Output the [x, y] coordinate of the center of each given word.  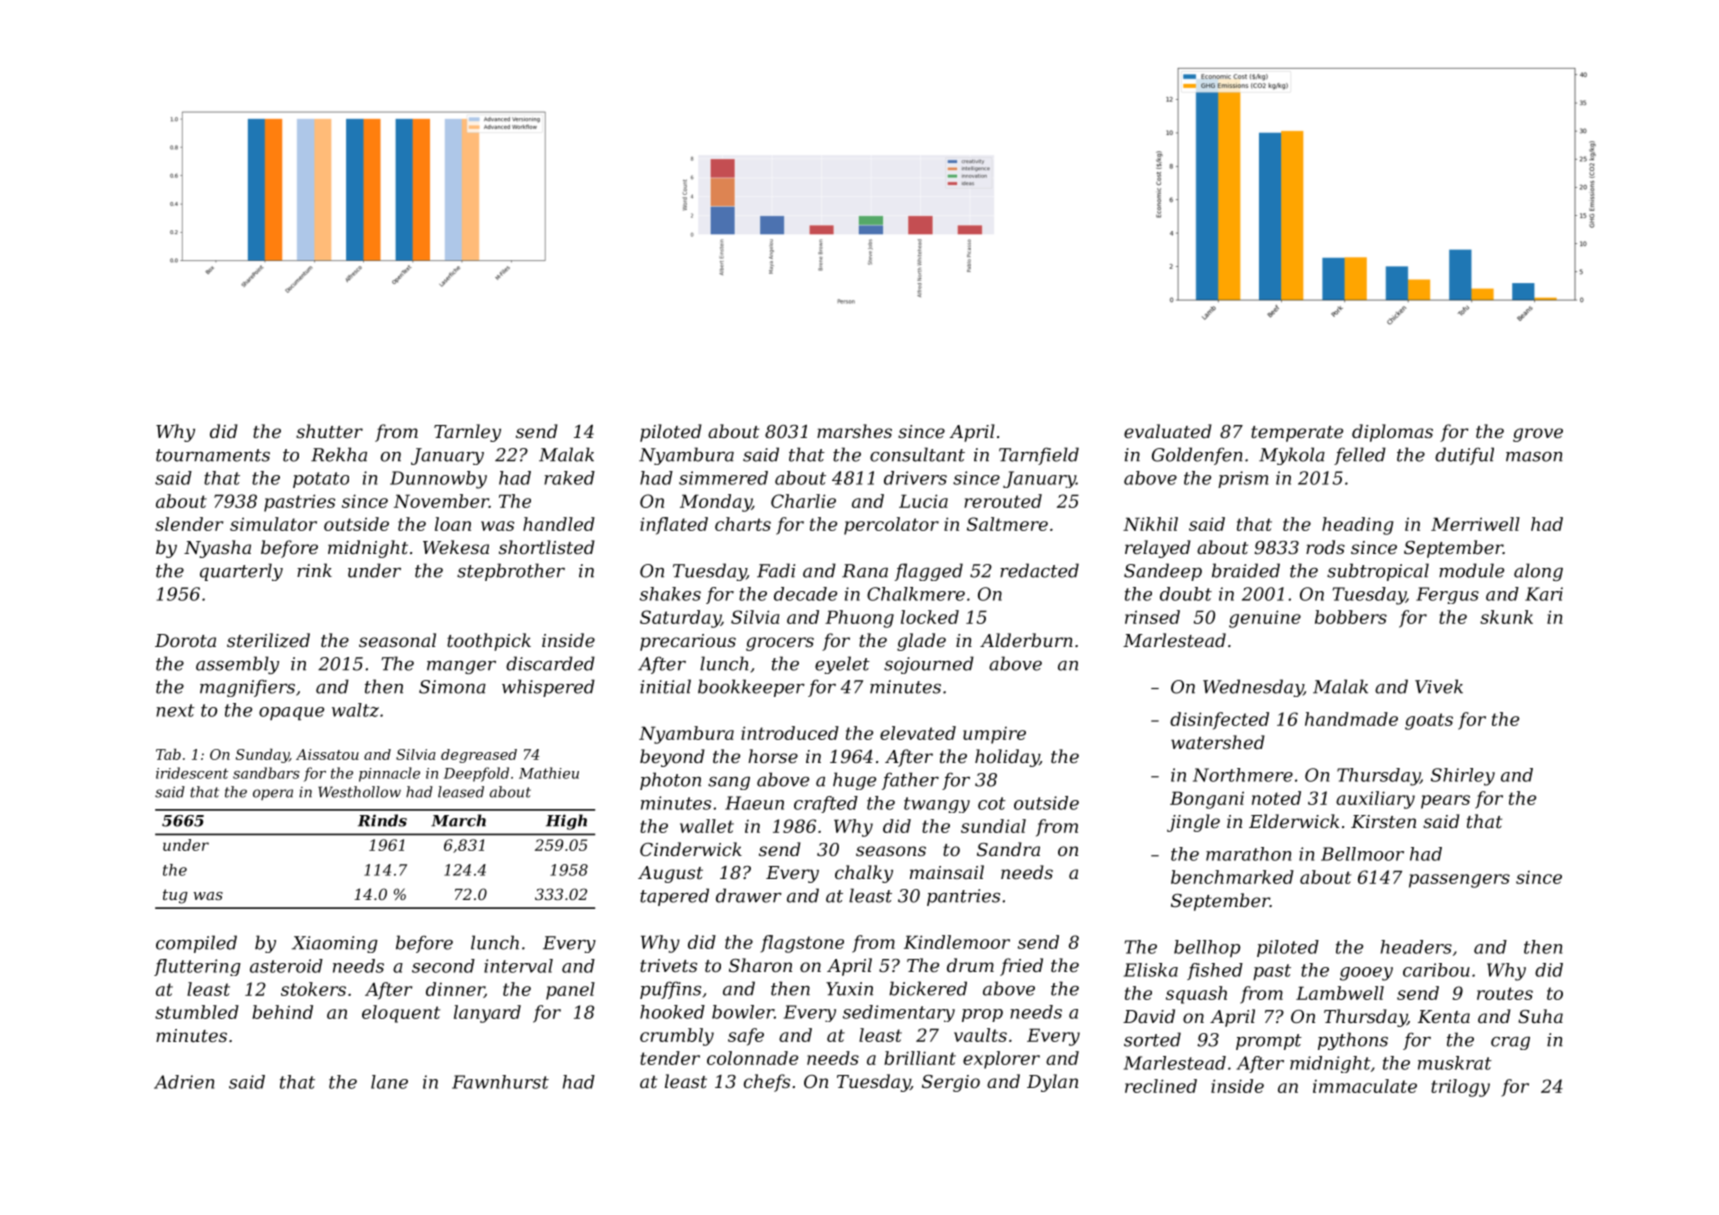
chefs [767, 1083]
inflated [674, 526]
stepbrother [511, 572]
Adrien [184, 1082]
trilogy [1460, 1088]
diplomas [1392, 433]
